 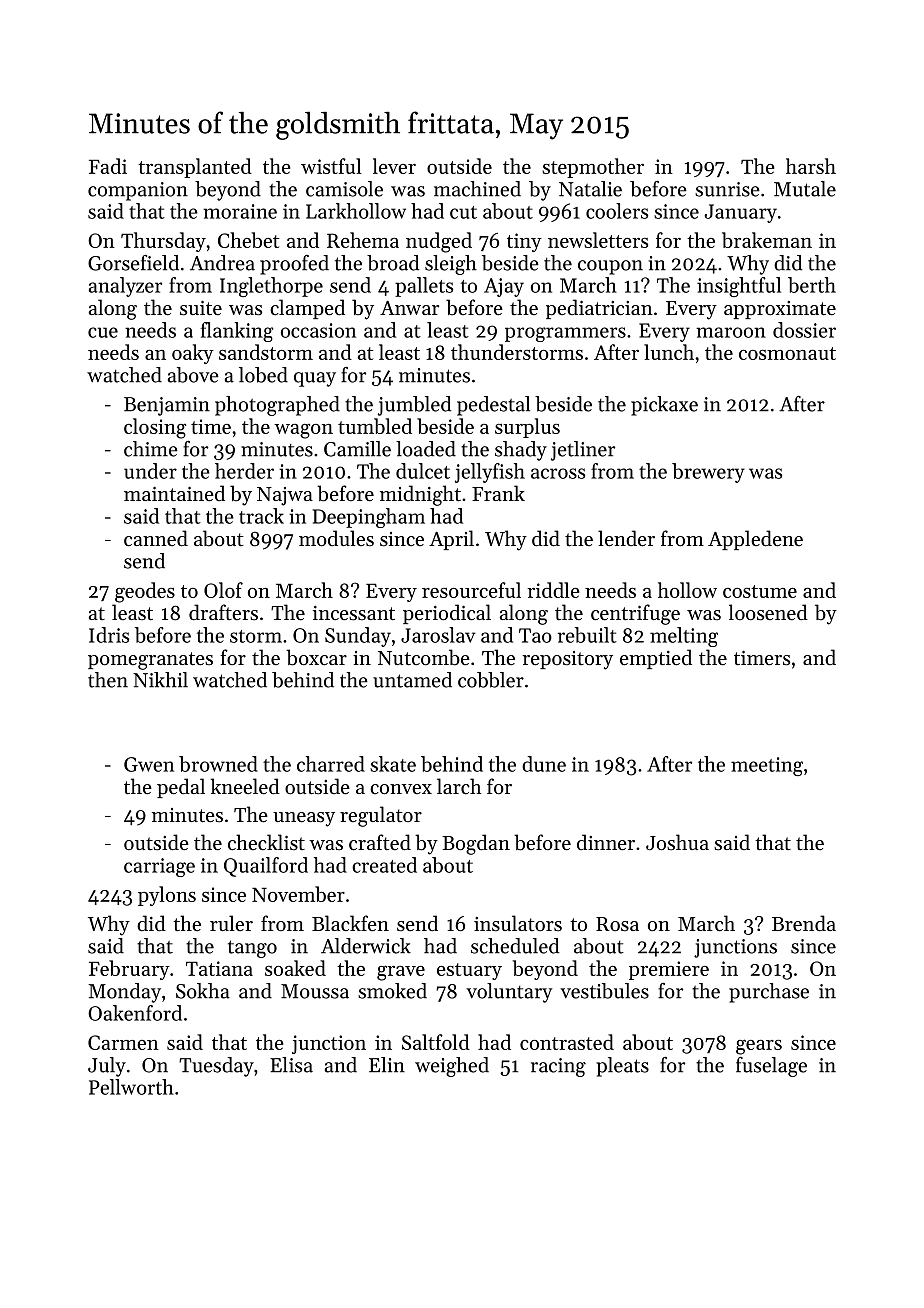 I want to click on cosmonaut, so click(x=787, y=353).
